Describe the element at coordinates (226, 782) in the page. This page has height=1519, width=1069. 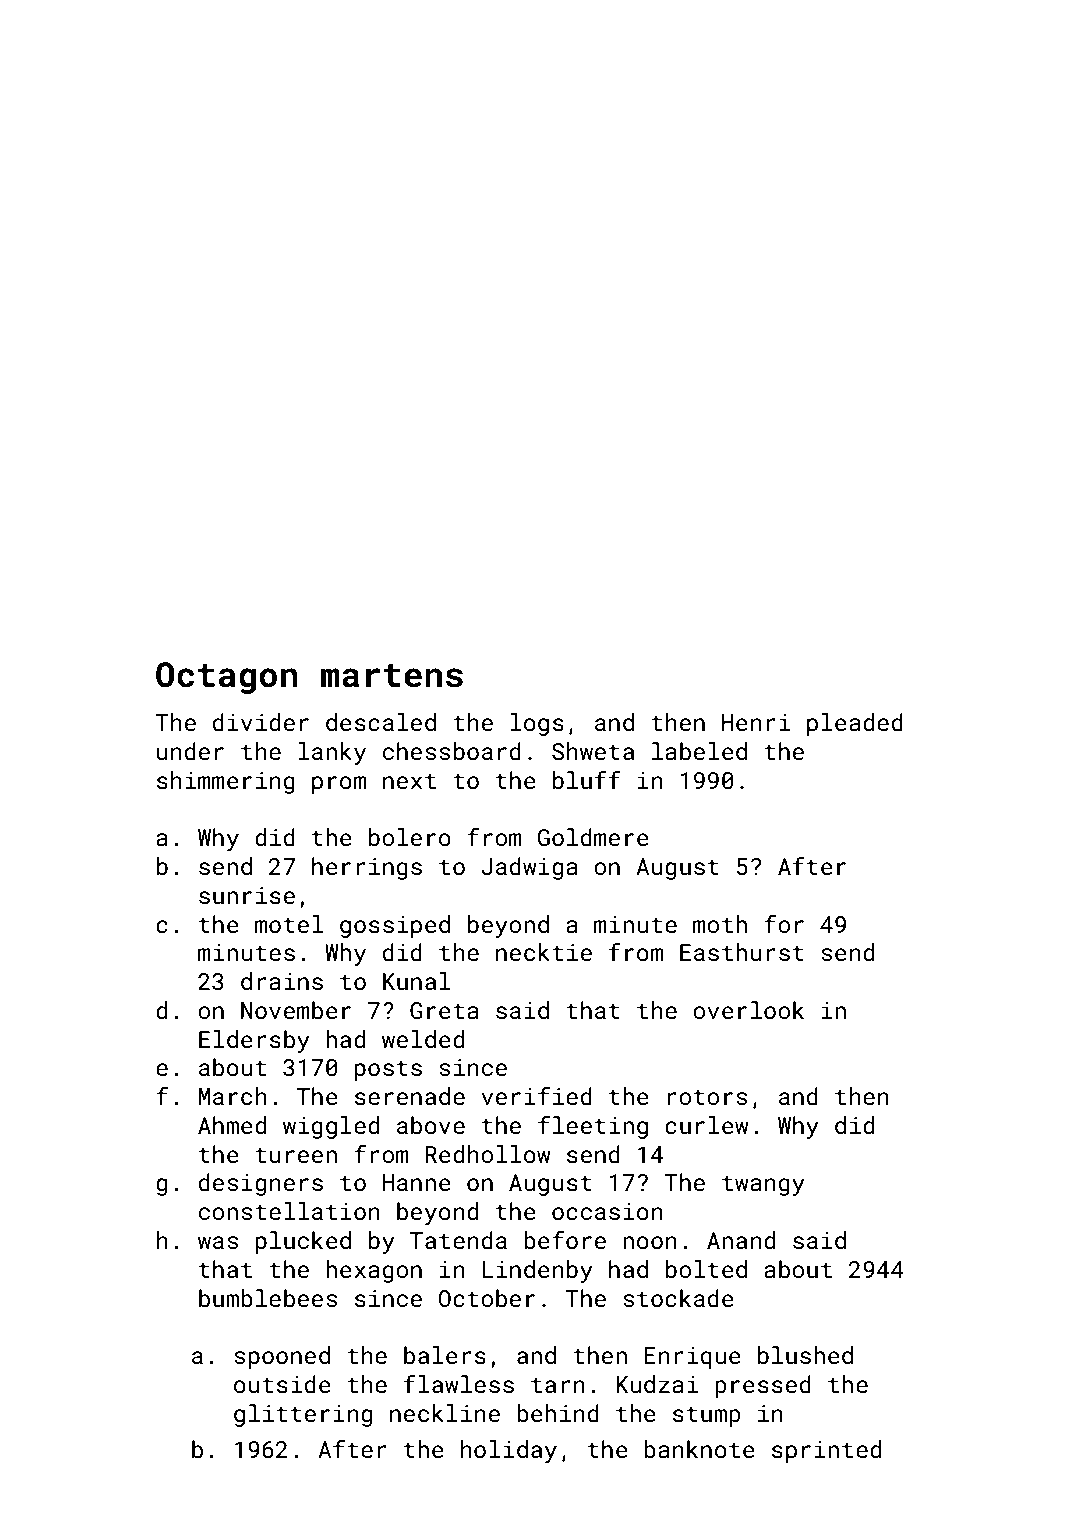
I see `shimmering` at that location.
